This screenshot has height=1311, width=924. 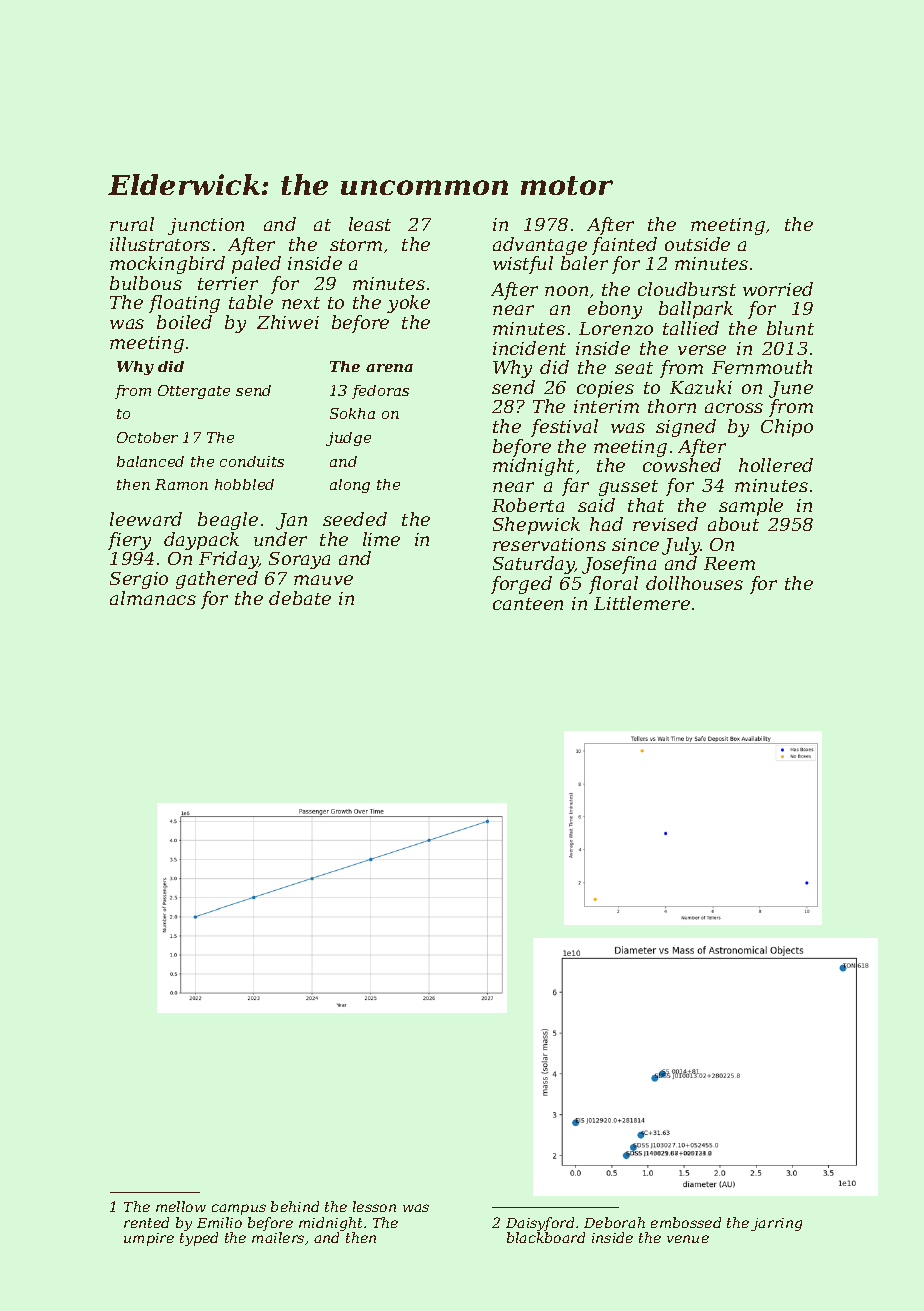 What do you see at coordinates (278, 1237) in the screenshot?
I see `mailers` at bounding box center [278, 1237].
